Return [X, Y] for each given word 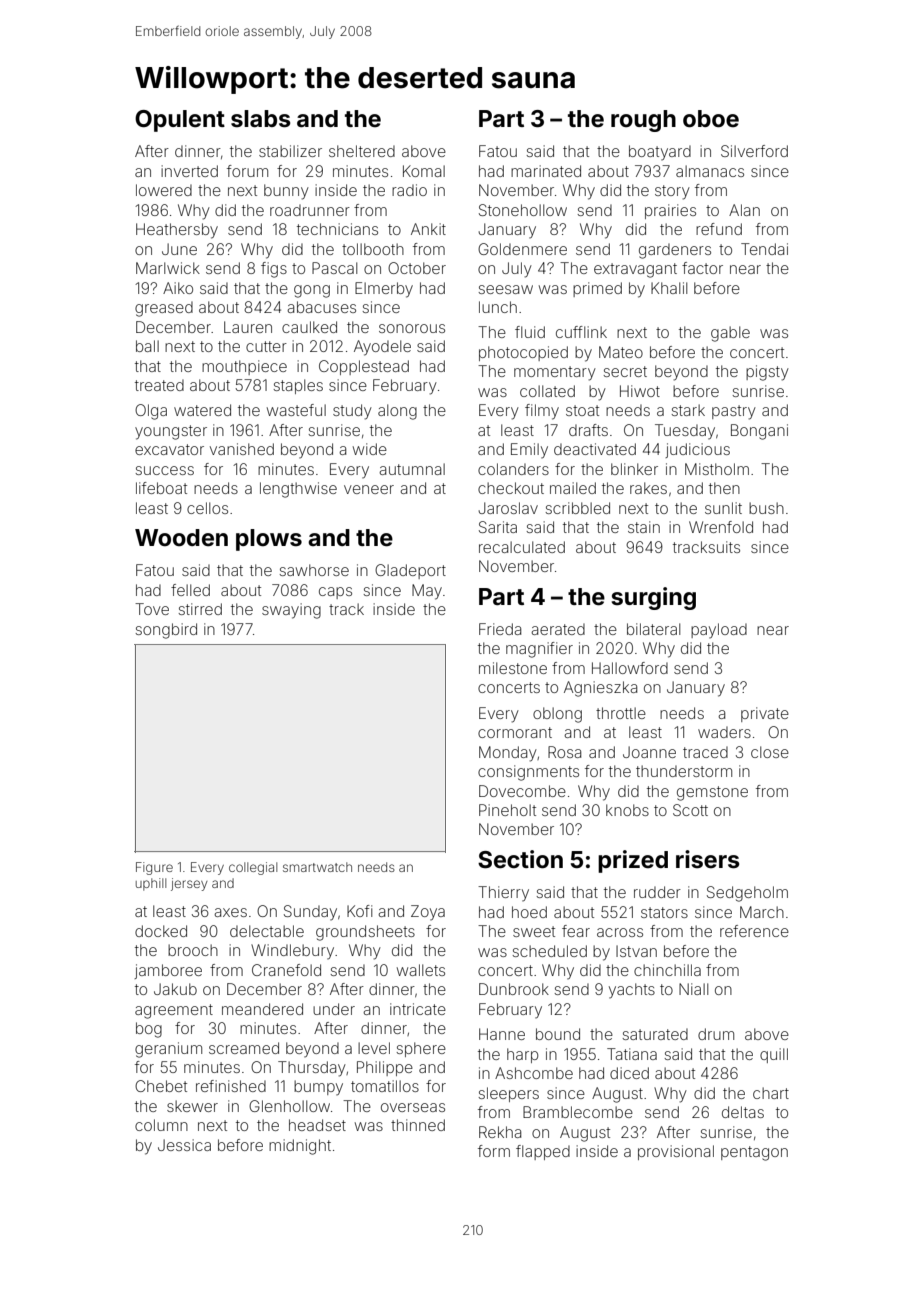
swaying [291, 611]
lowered [164, 190]
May [427, 592]
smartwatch [317, 867]
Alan [744, 210]
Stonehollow [523, 210]
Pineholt [507, 810]
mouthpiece [244, 367]
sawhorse [314, 570]
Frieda [500, 629]
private [765, 714]
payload [719, 631]
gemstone [712, 793]
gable [730, 334]
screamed [244, 1048]
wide [370, 449]
